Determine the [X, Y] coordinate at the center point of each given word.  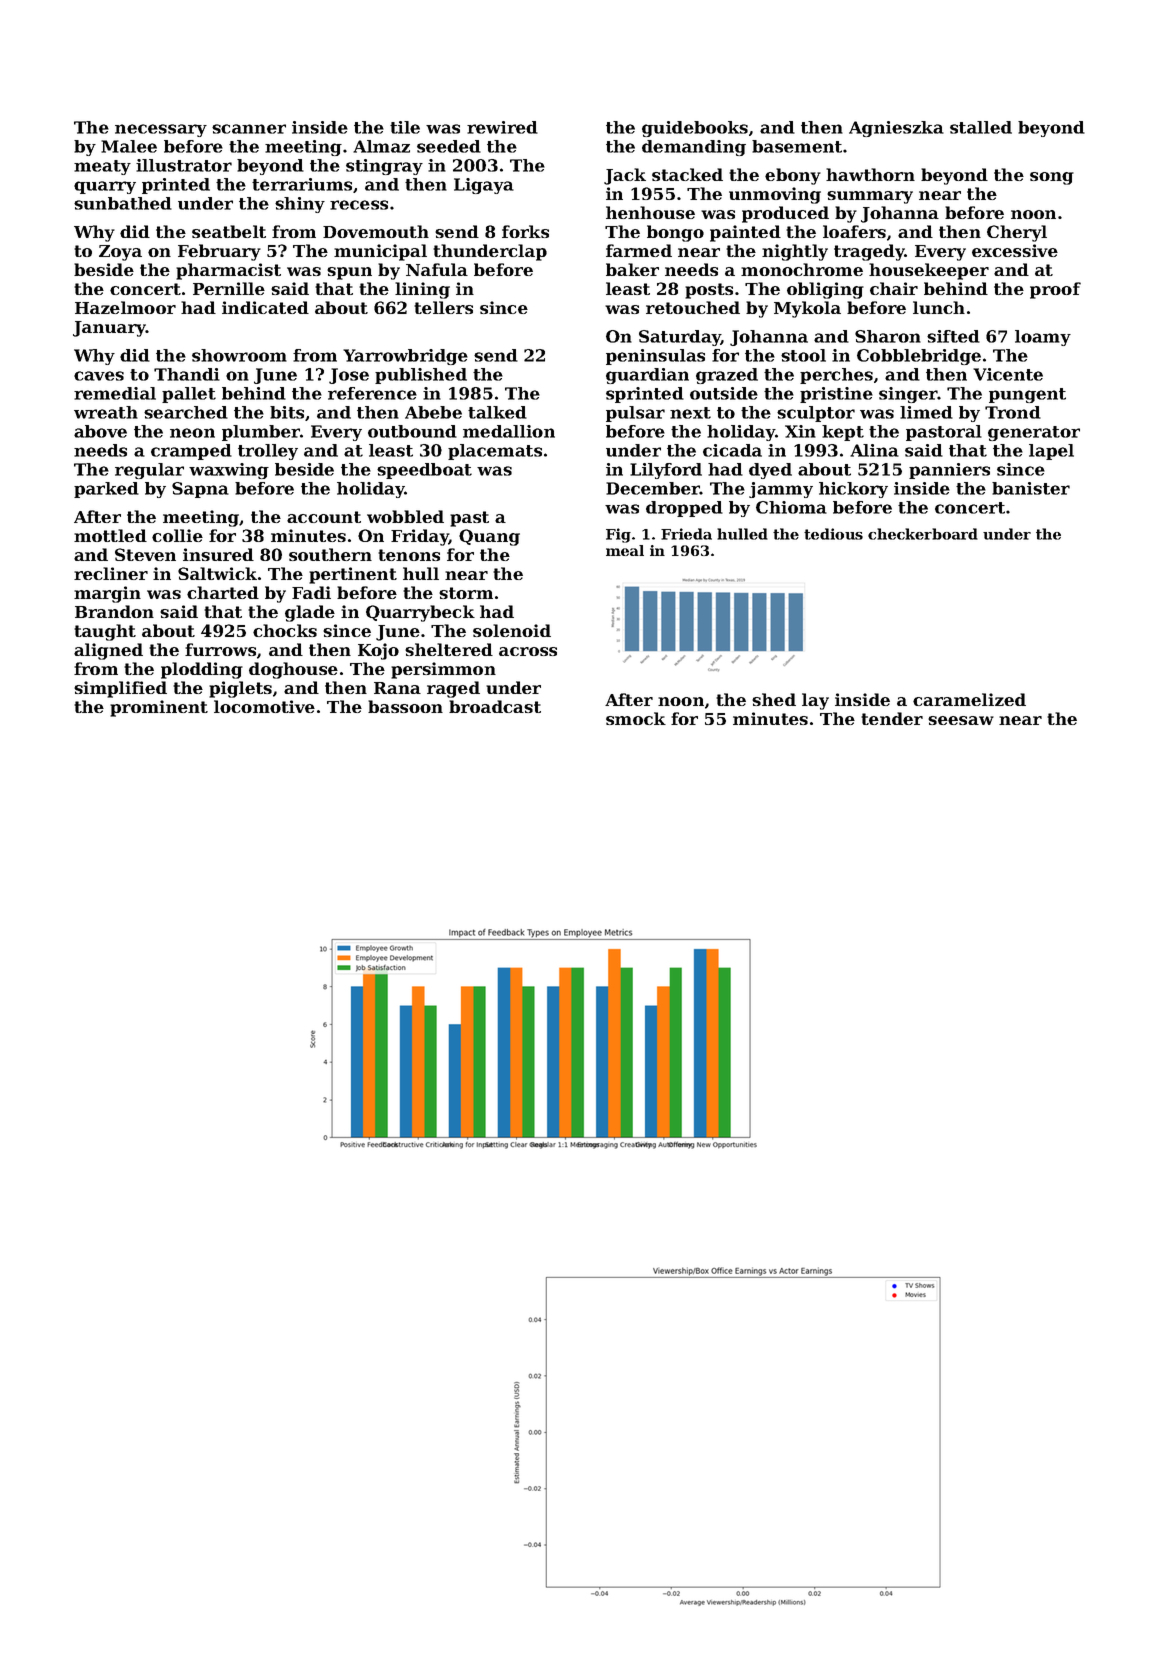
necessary [161, 130]
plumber [261, 433]
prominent [159, 708]
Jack [625, 176]
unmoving [775, 195]
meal [625, 550]
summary [870, 197]
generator [1034, 433]
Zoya [120, 253]
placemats [495, 452]
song [1052, 178]
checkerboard [923, 534]
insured [218, 554]
